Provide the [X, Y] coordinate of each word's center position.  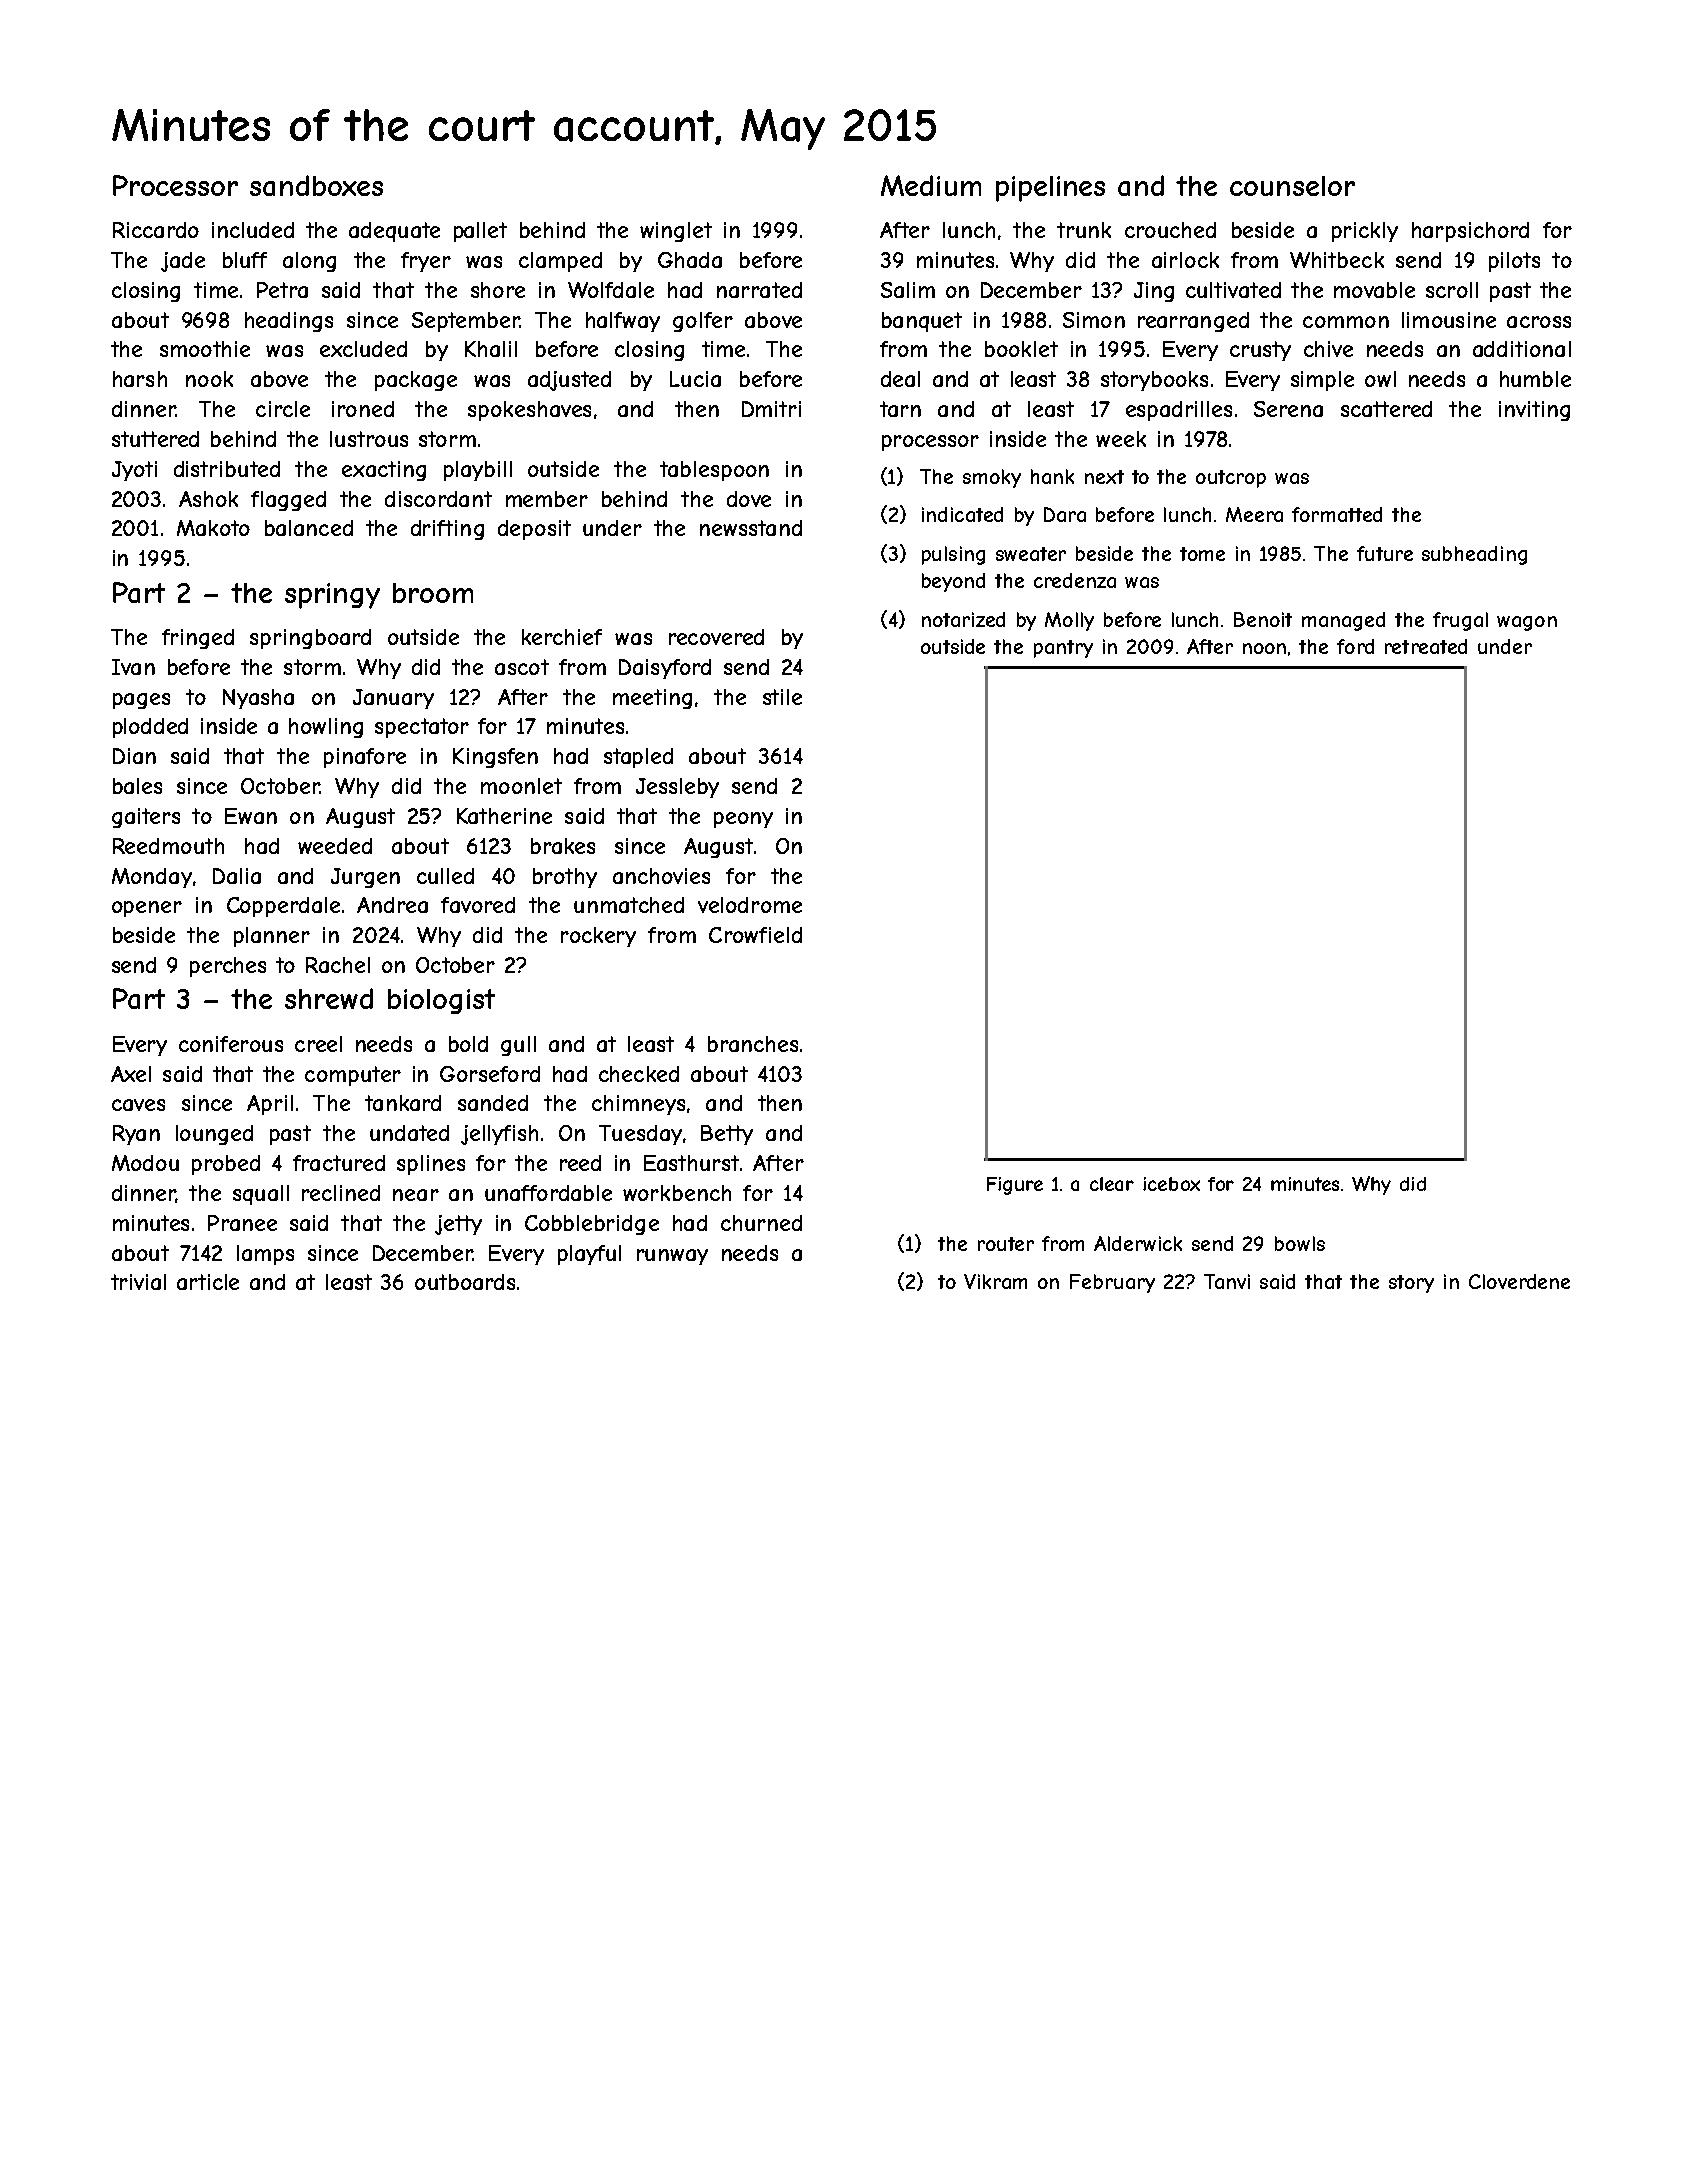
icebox [1171, 1184]
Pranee [242, 1223]
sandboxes [316, 185]
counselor [1292, 186]
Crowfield [755, 935]
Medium [931, 185]
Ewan [251, 816]
